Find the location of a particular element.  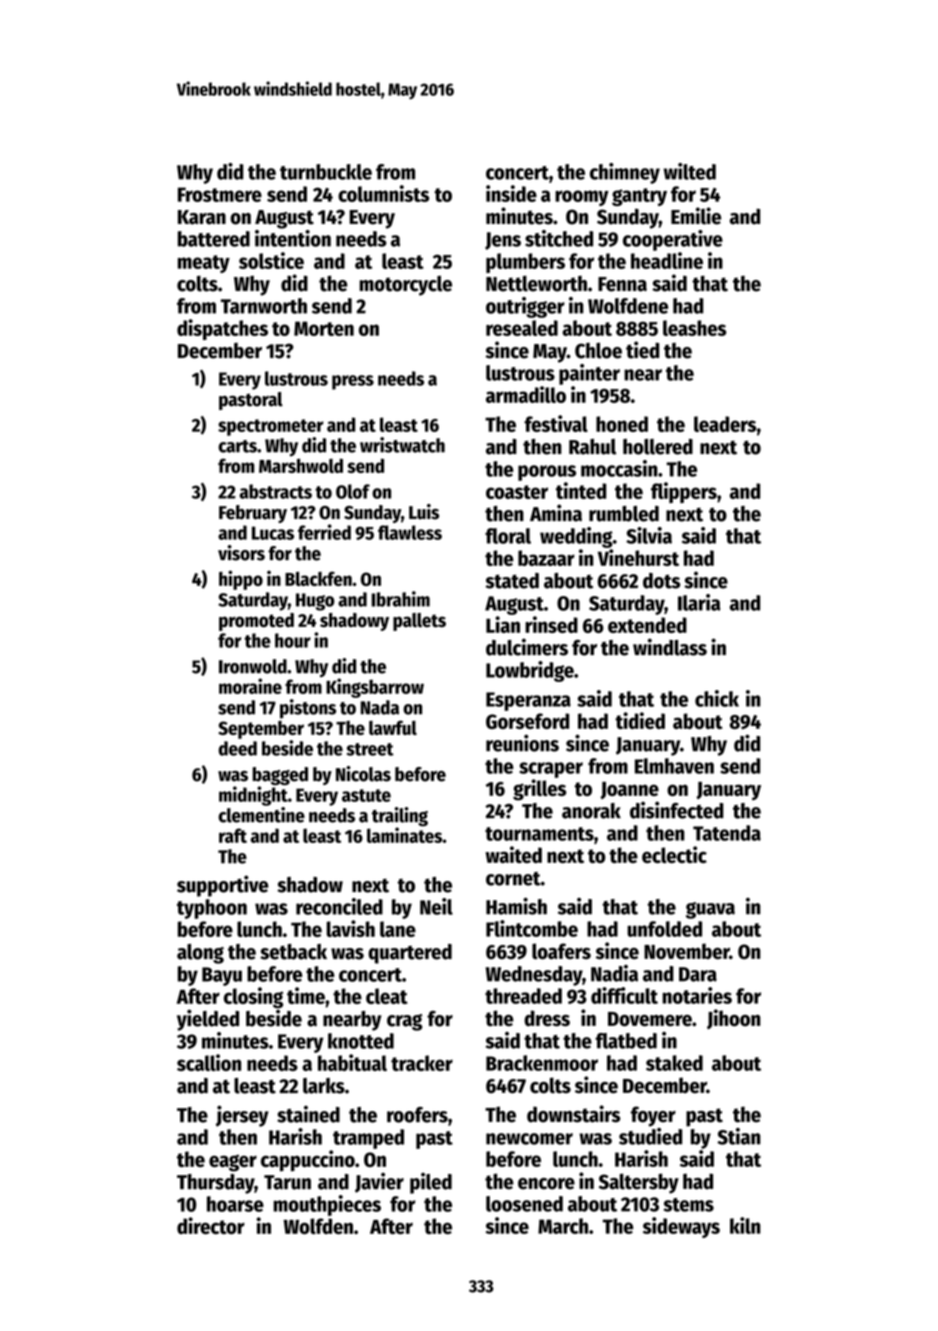

encore is located at coordinates (546, 1184).
